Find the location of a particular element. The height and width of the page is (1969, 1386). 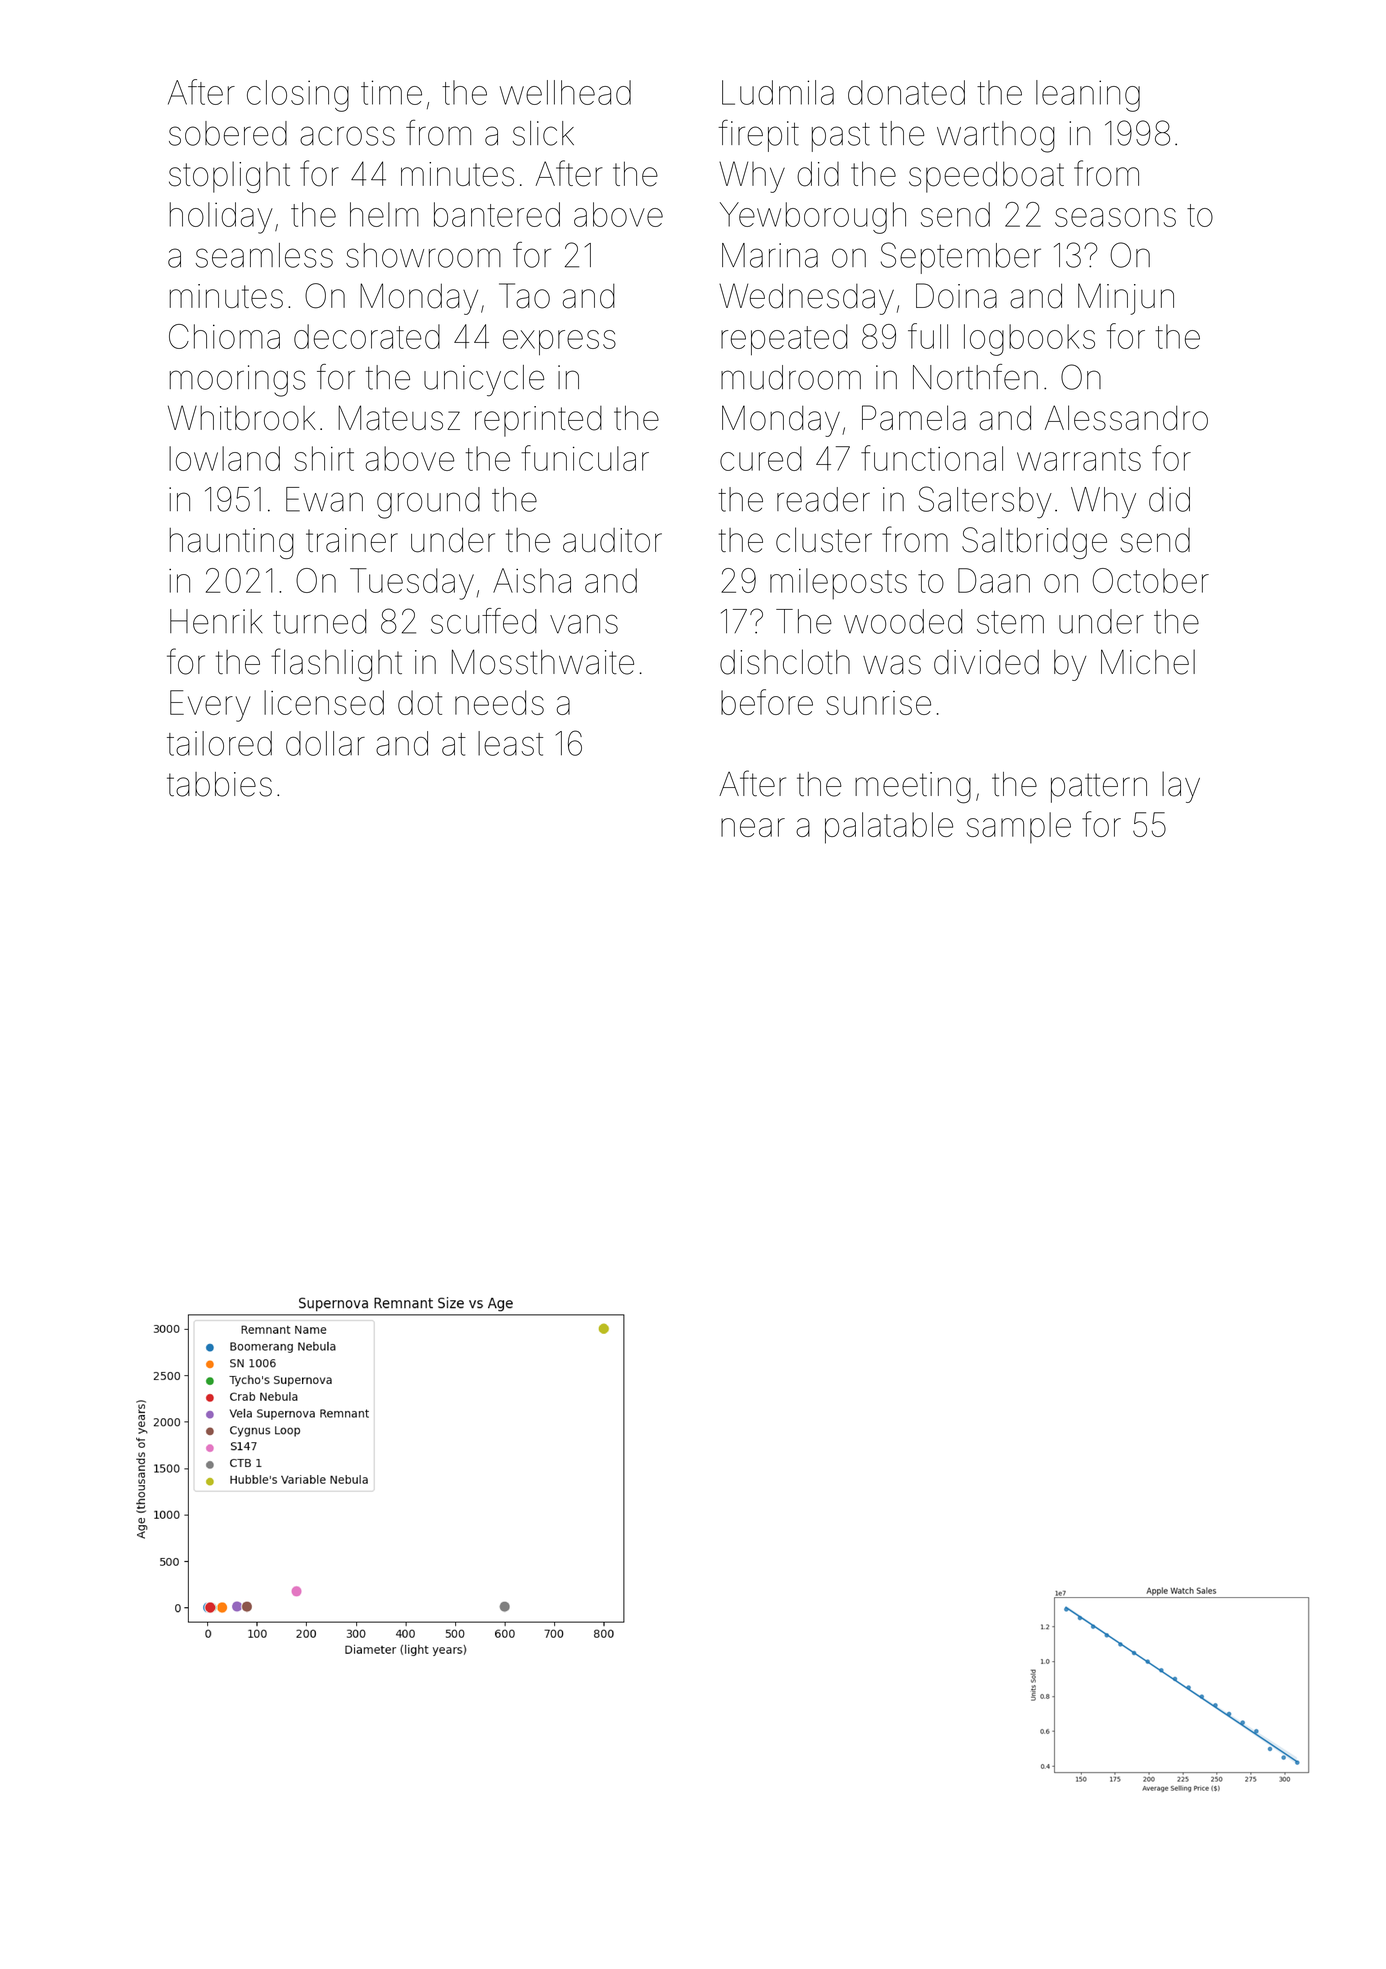

auditor is located at coordinates (612, 540).
